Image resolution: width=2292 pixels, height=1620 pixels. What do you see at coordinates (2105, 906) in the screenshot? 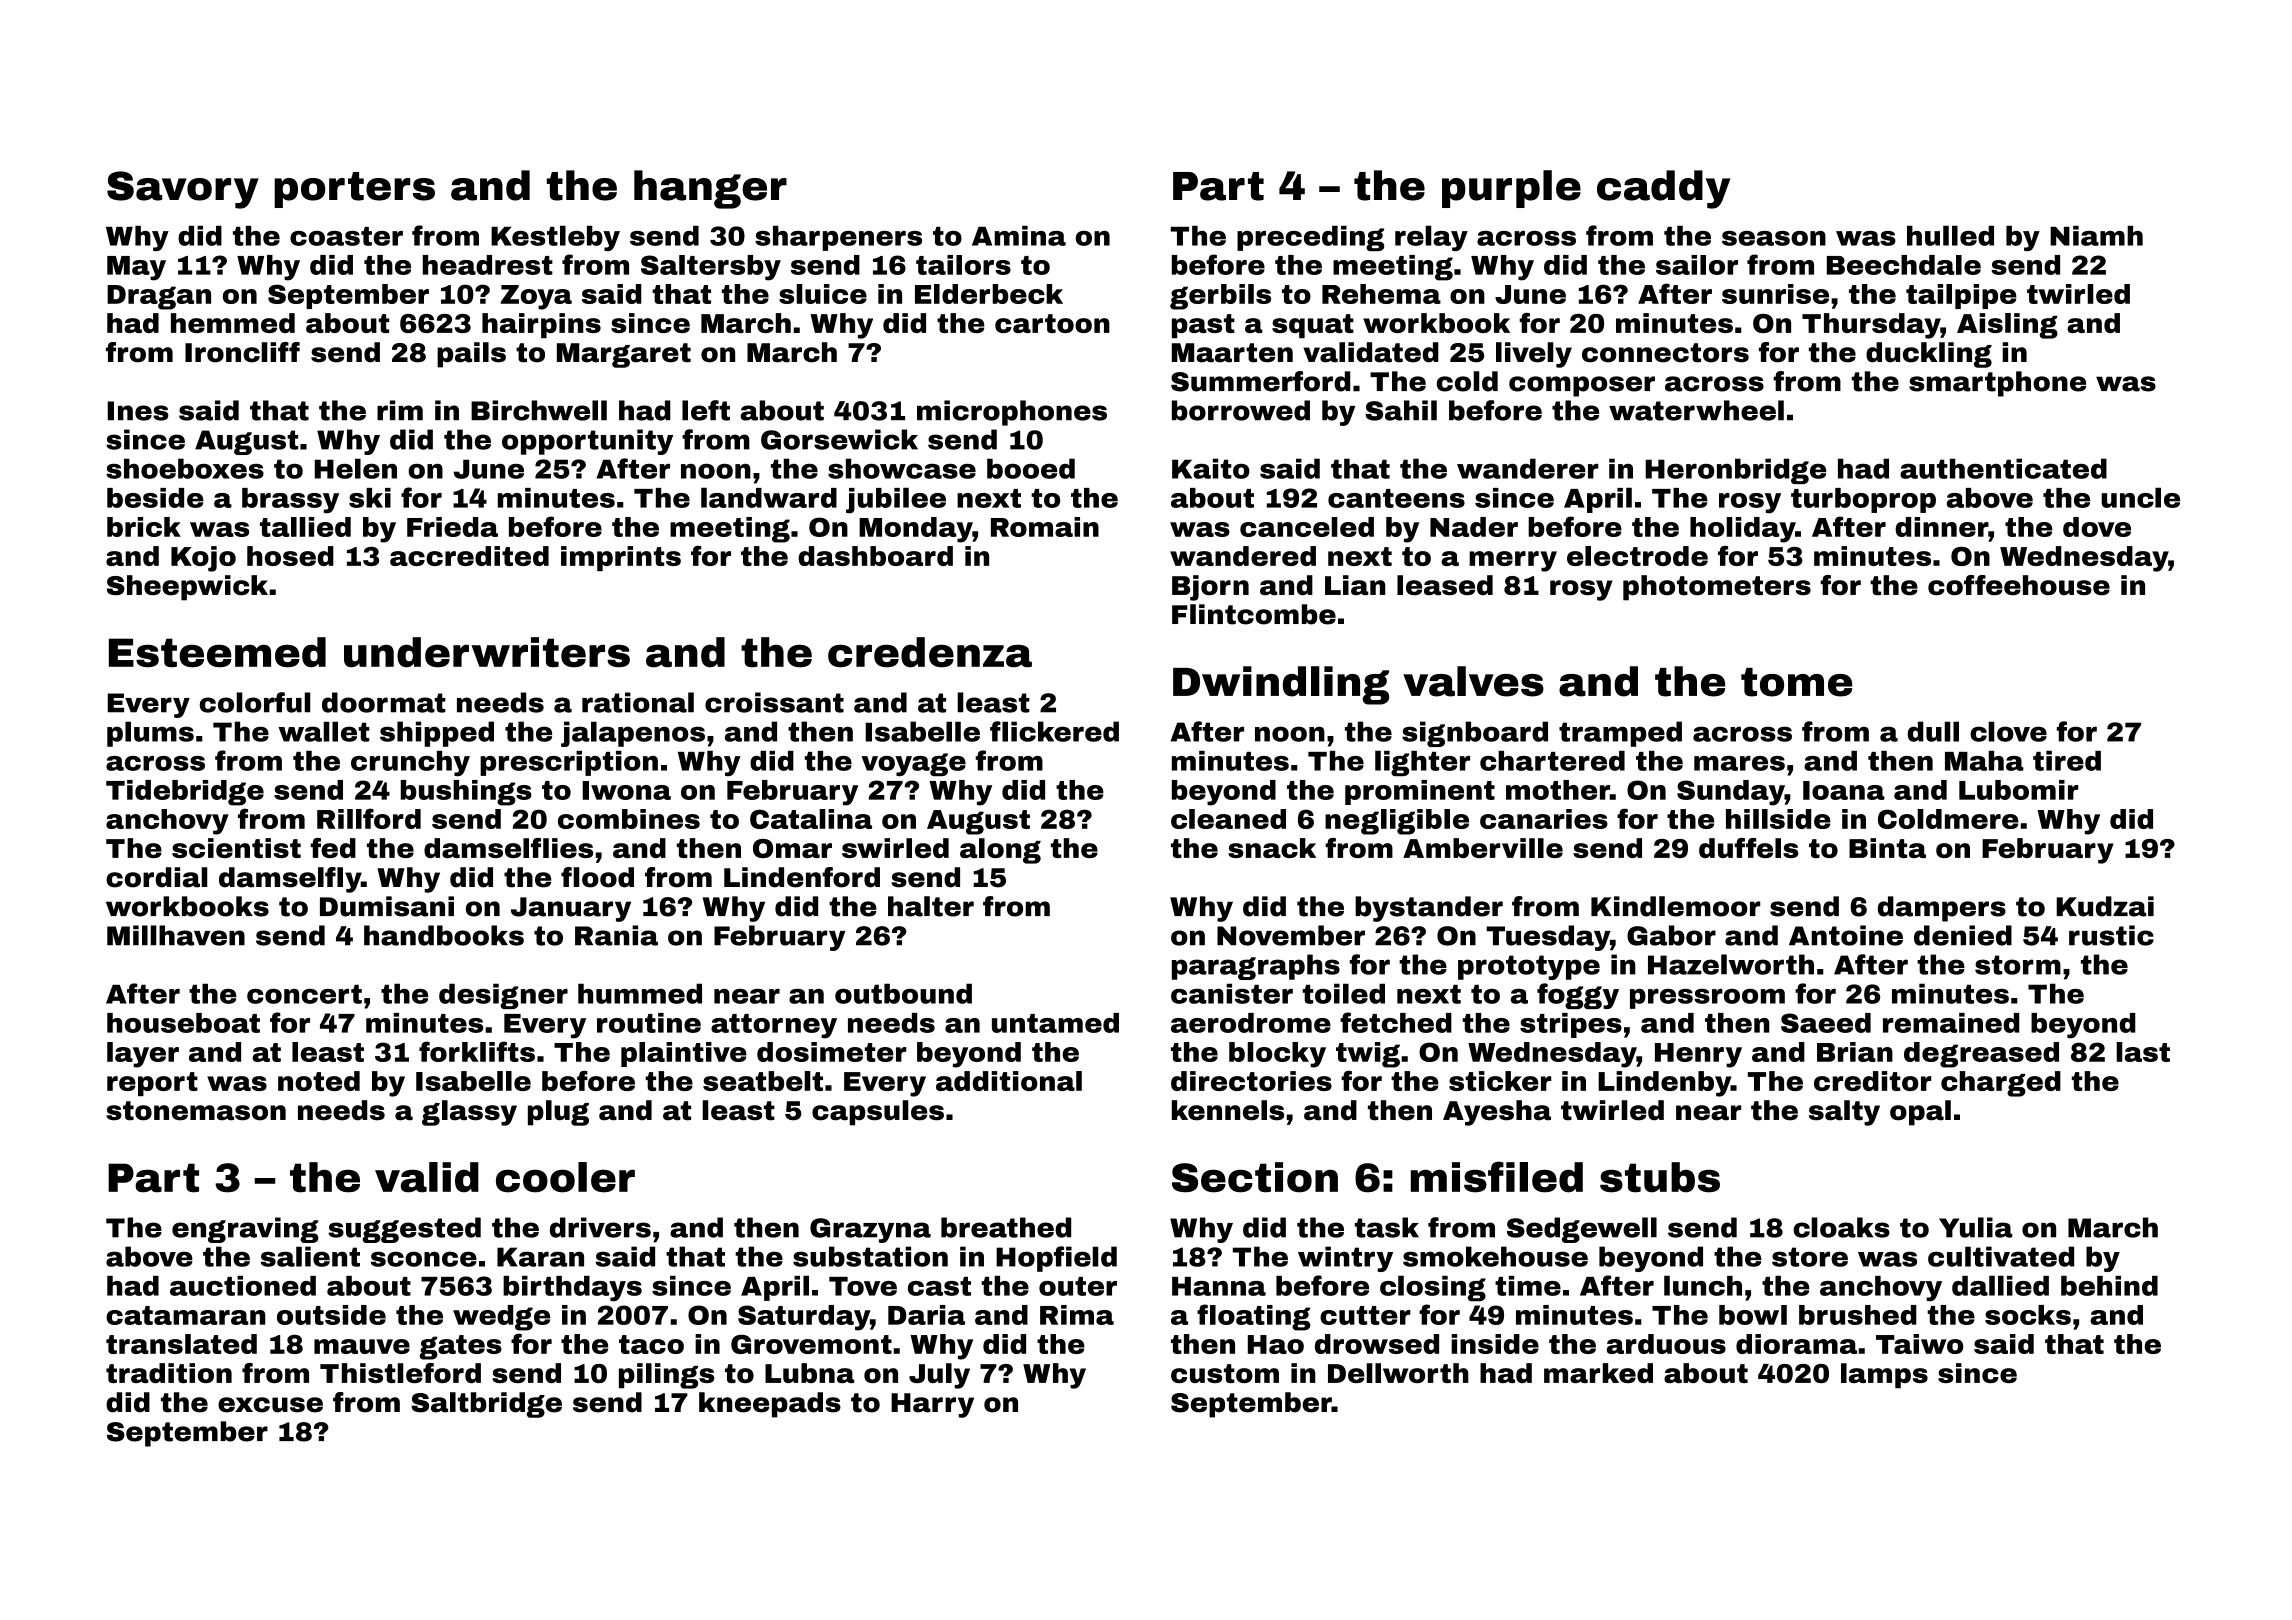
I see `Kudzai` at bounding box center [2105, 906].
